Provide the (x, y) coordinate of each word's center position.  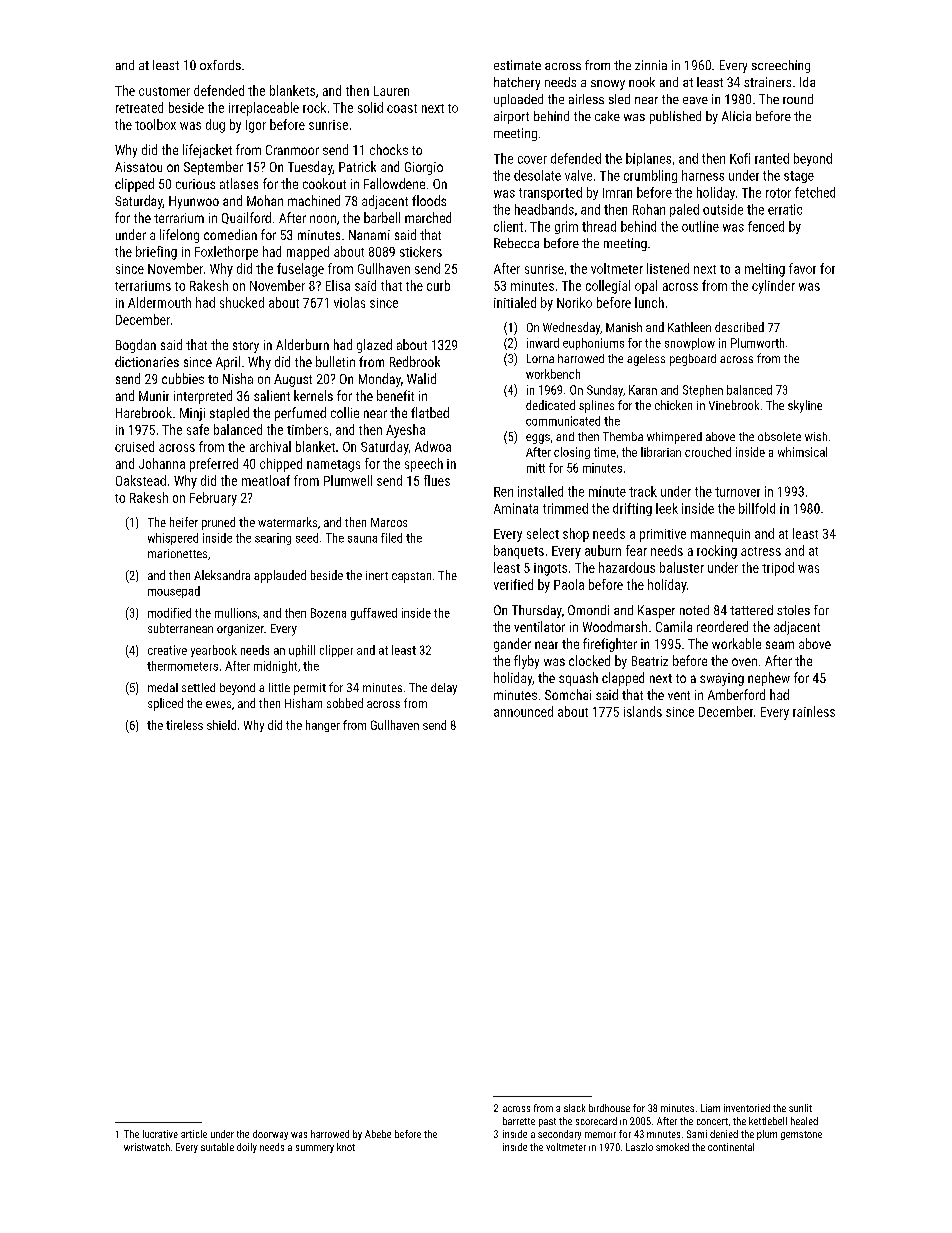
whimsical (802, 452)
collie (345, 412)
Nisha (238, 378)
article (194, 1134)
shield (221, 725)
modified (169, 613)
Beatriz (650, 661)
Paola (569, 584)
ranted (772, 158)
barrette (519, 1121)
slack (574, 1108)
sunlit (800, 1108)
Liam (710, 1108)
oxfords (220, 65)
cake (607, 116)
